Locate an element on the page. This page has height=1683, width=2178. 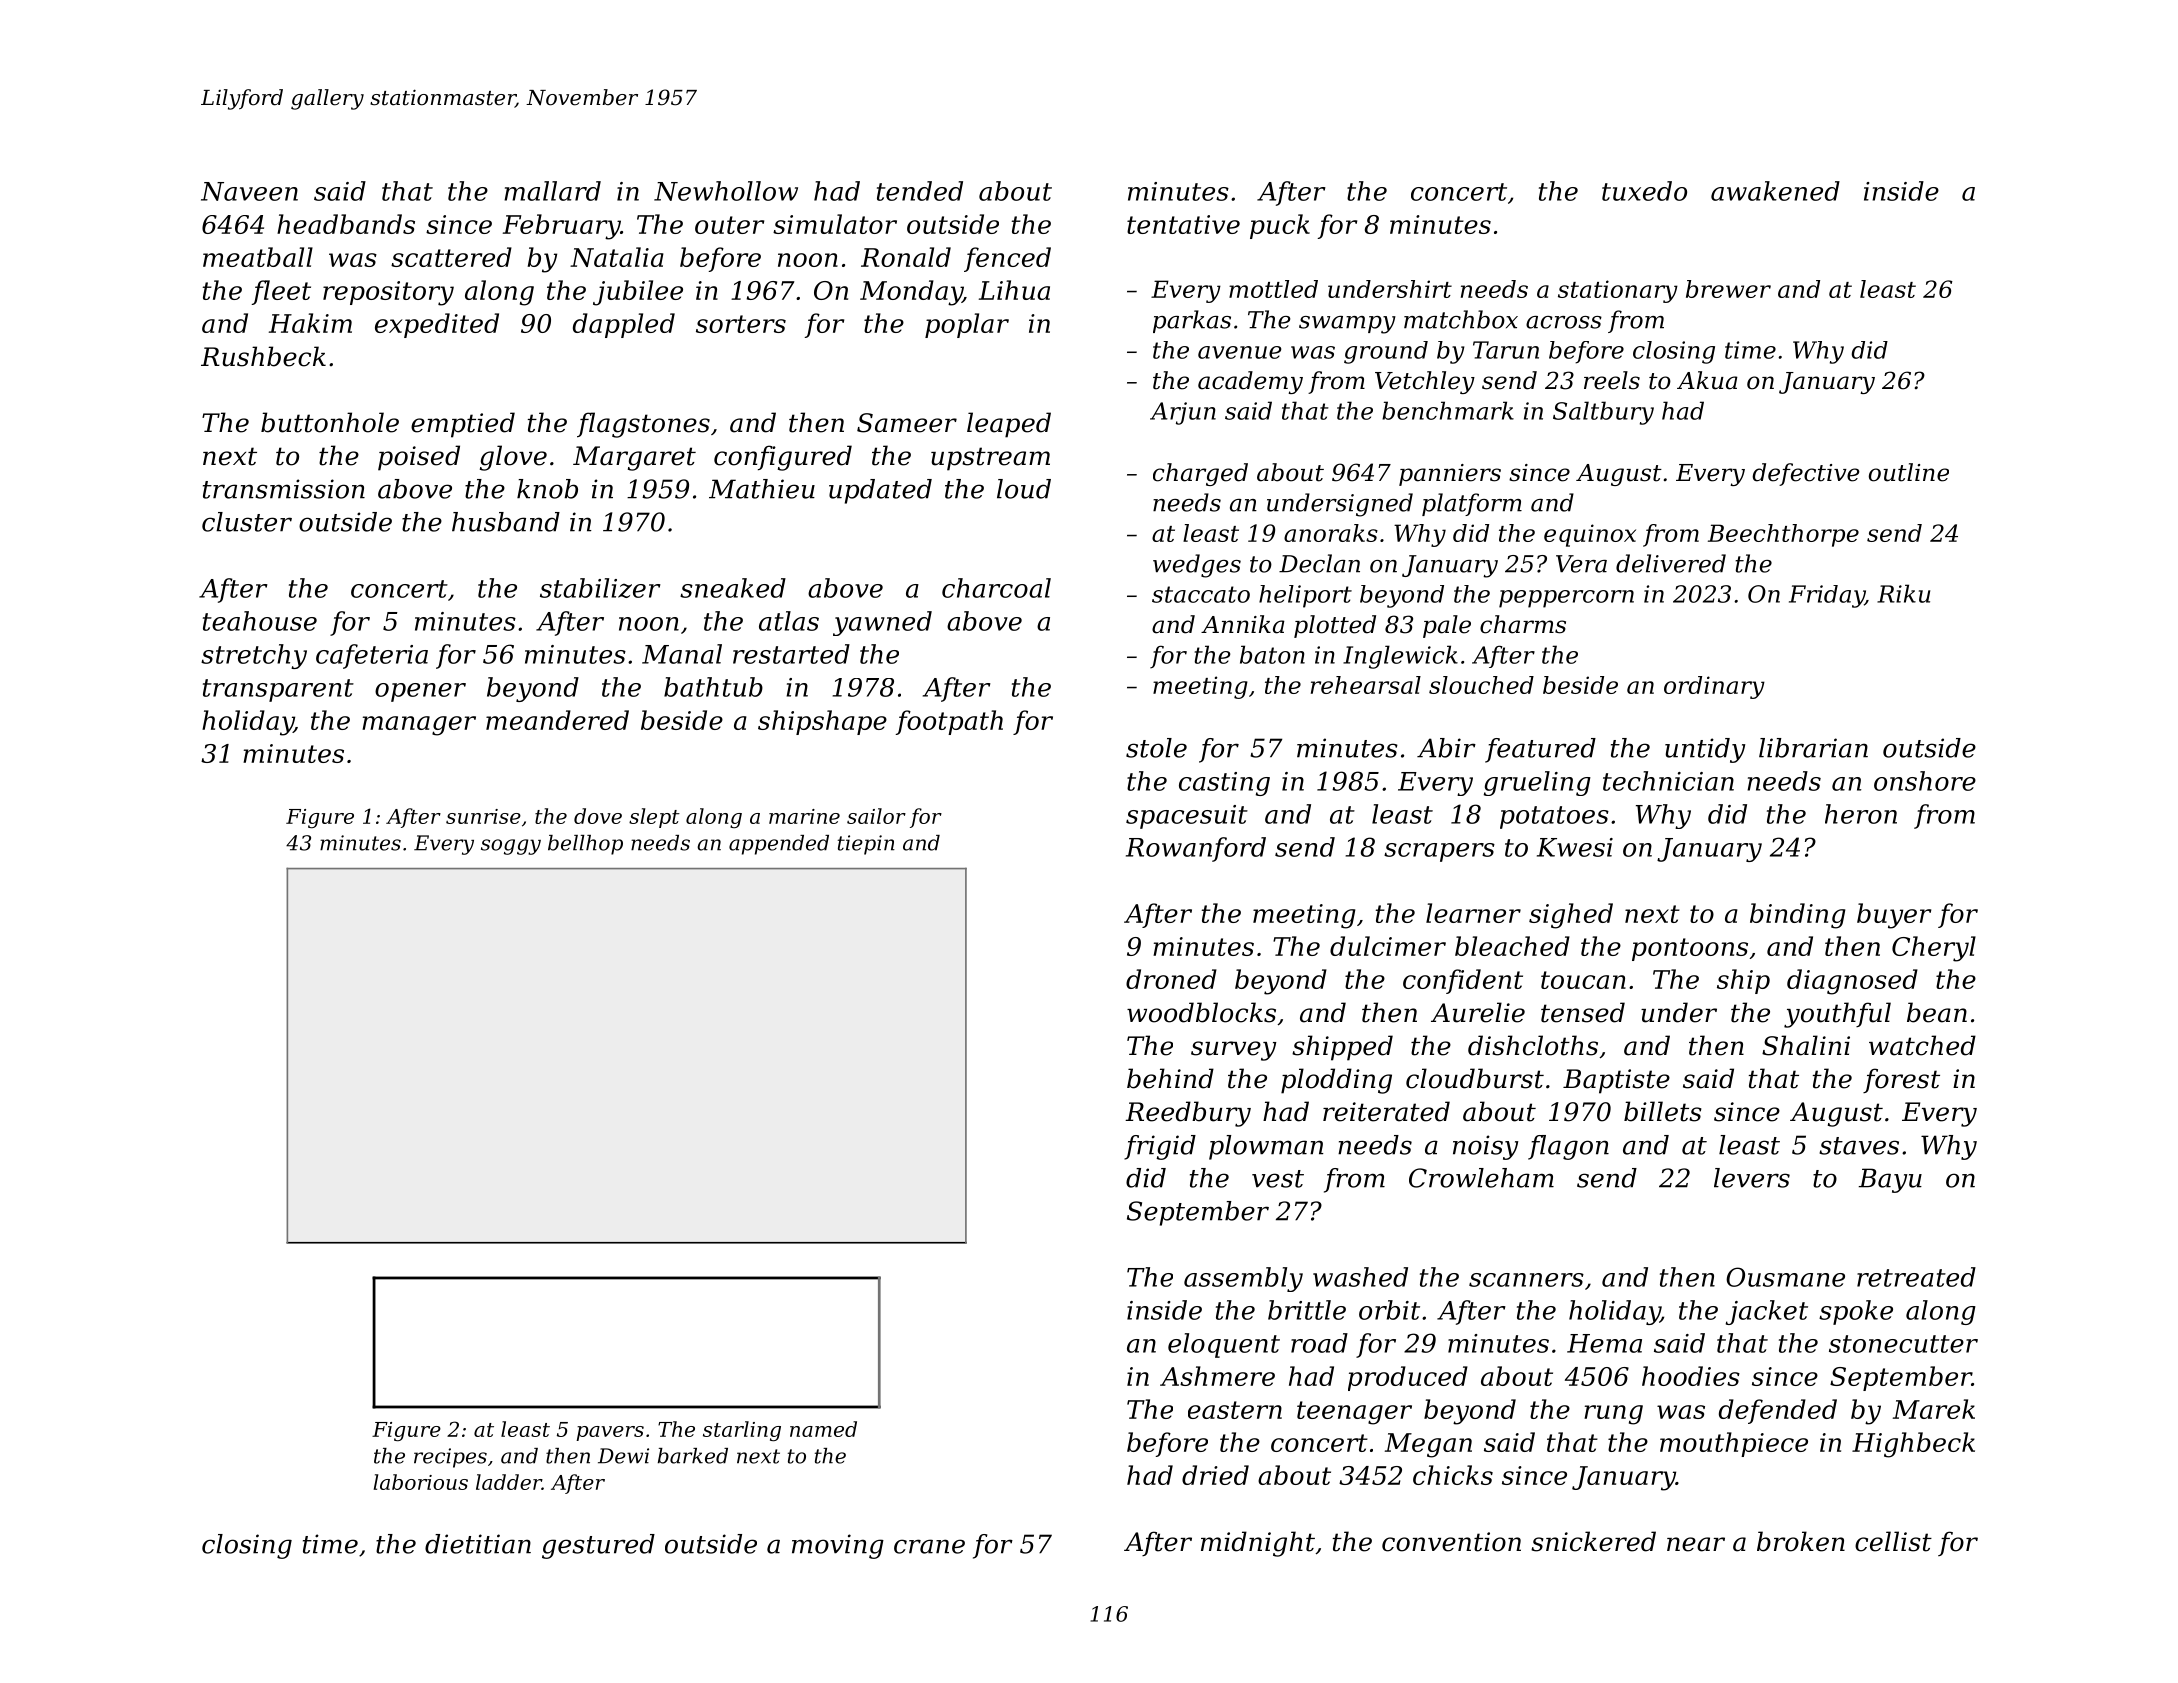
brewer is located at coordinates (1728, 289).
